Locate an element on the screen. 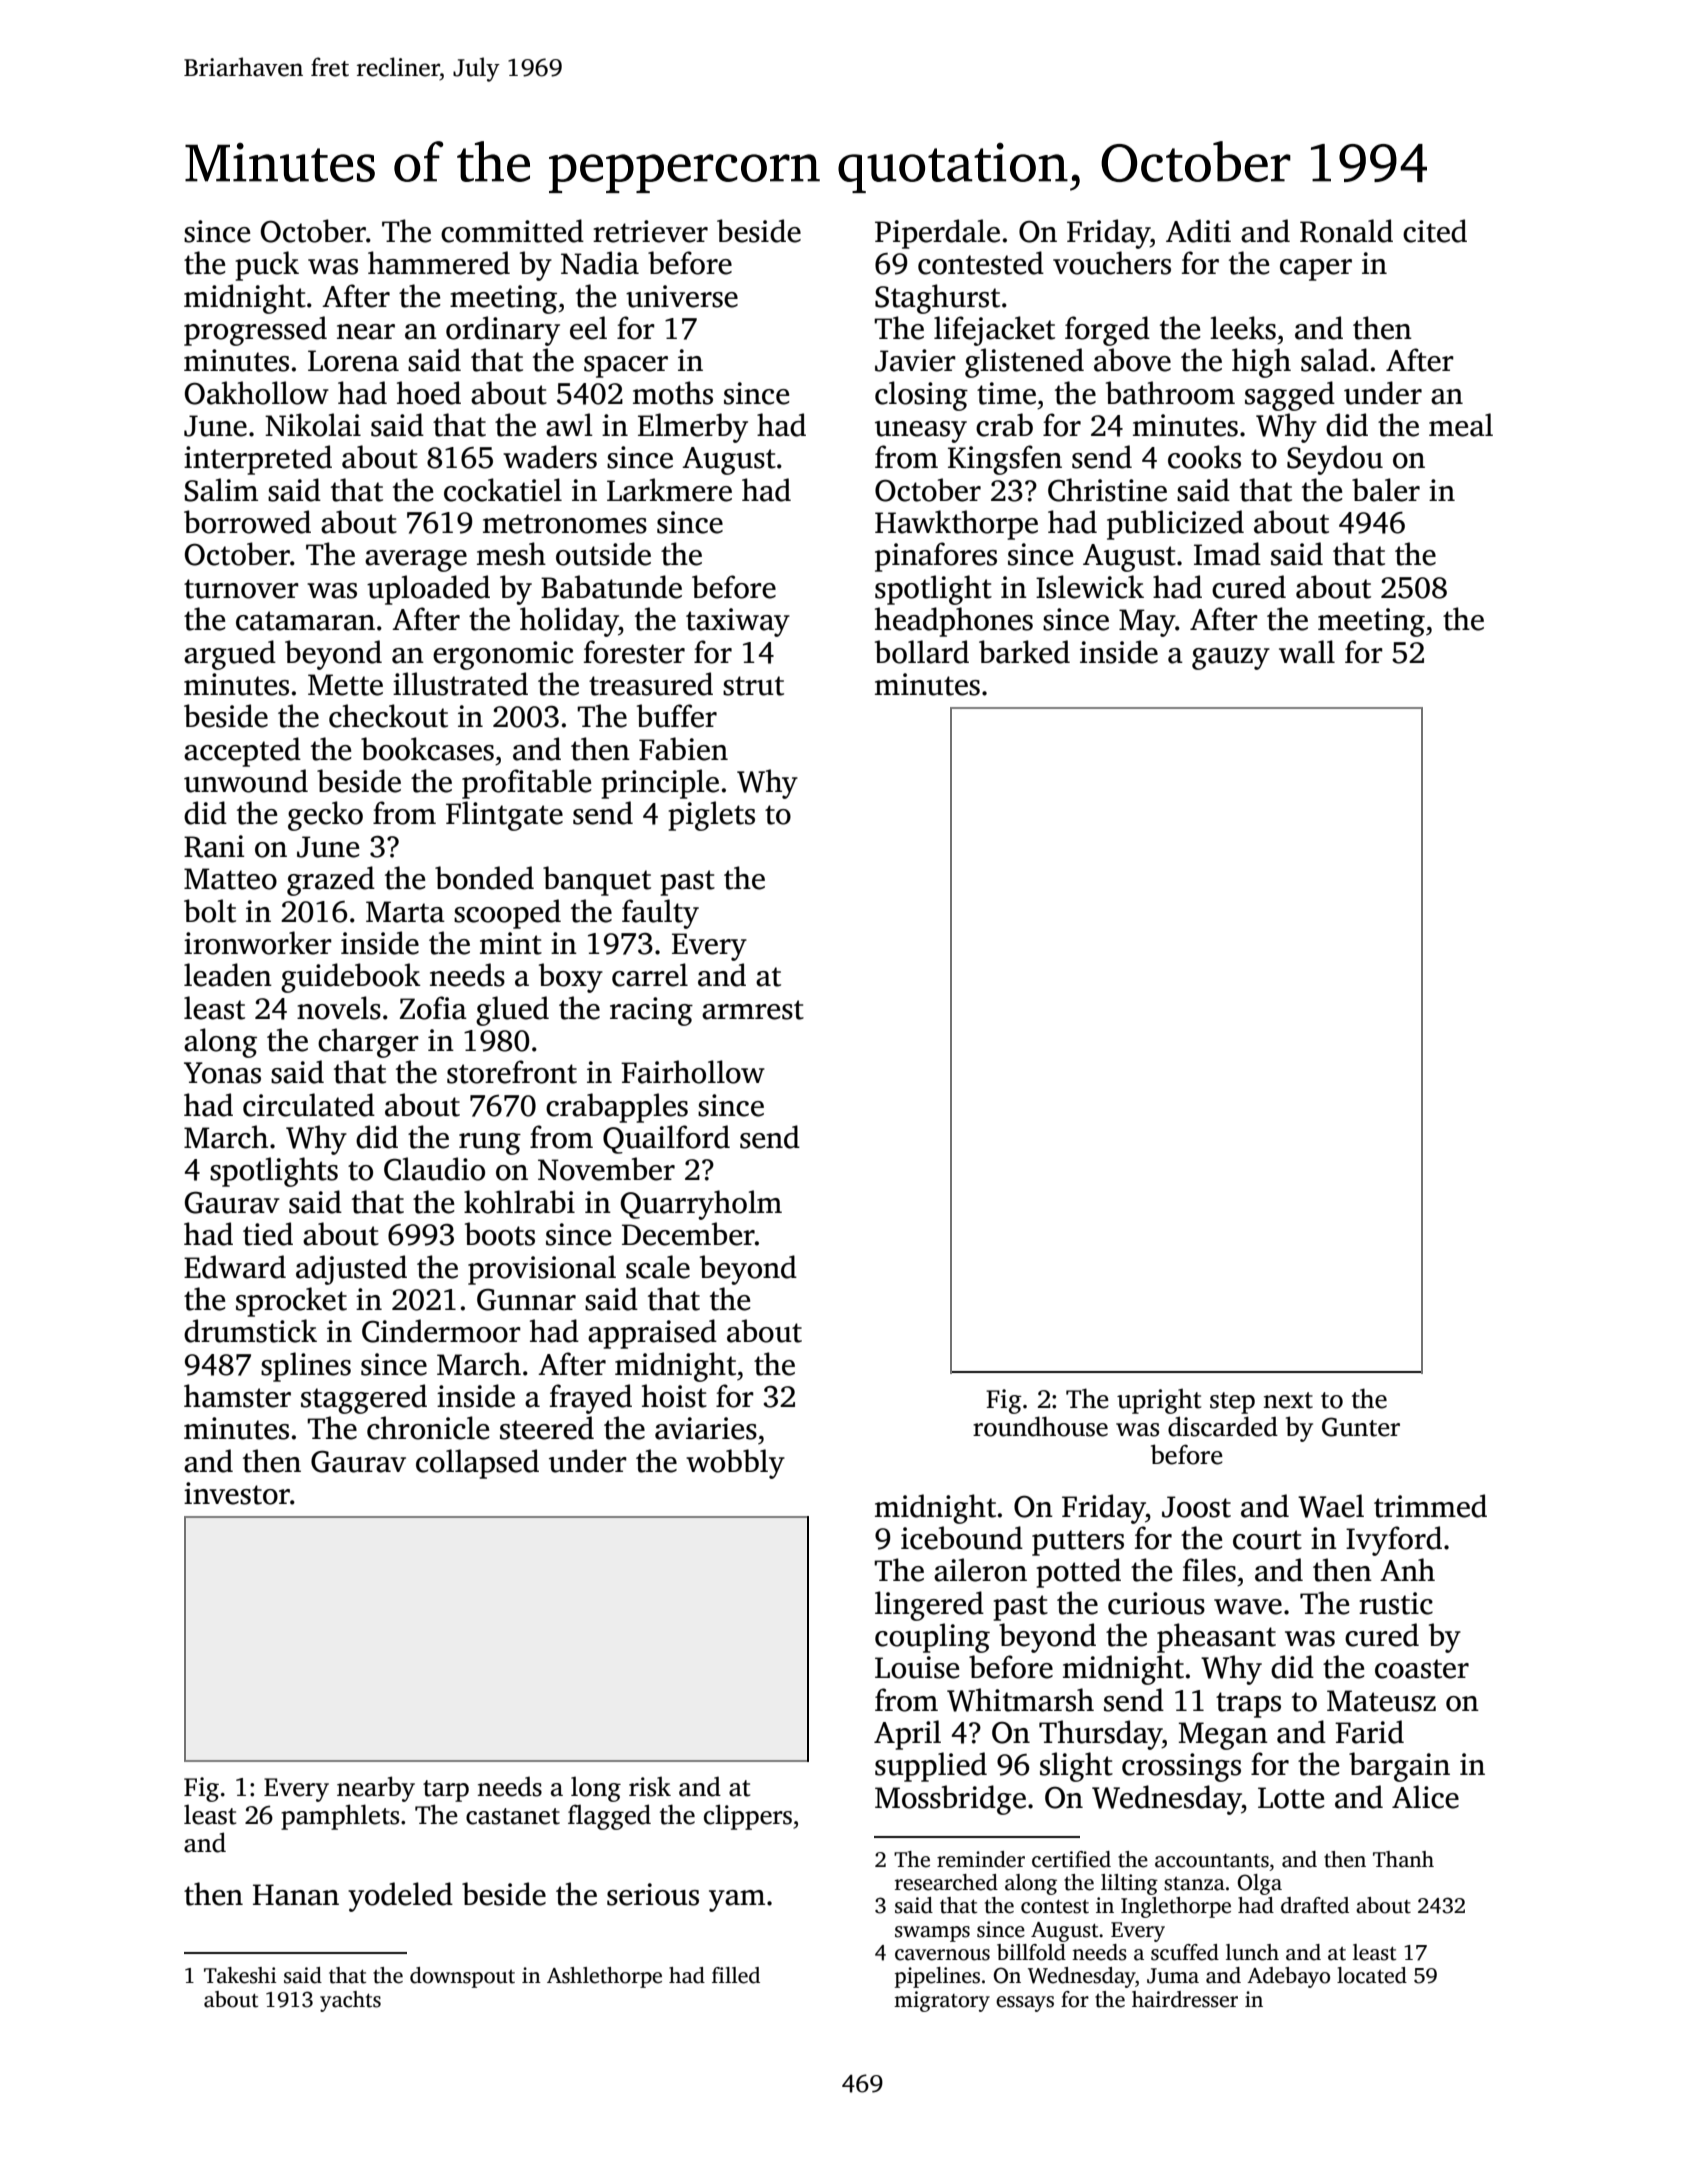 Image resolution: width=1683 pixels, height=2178 pixels. pheasant is located at coordinates (1216, 1638).
